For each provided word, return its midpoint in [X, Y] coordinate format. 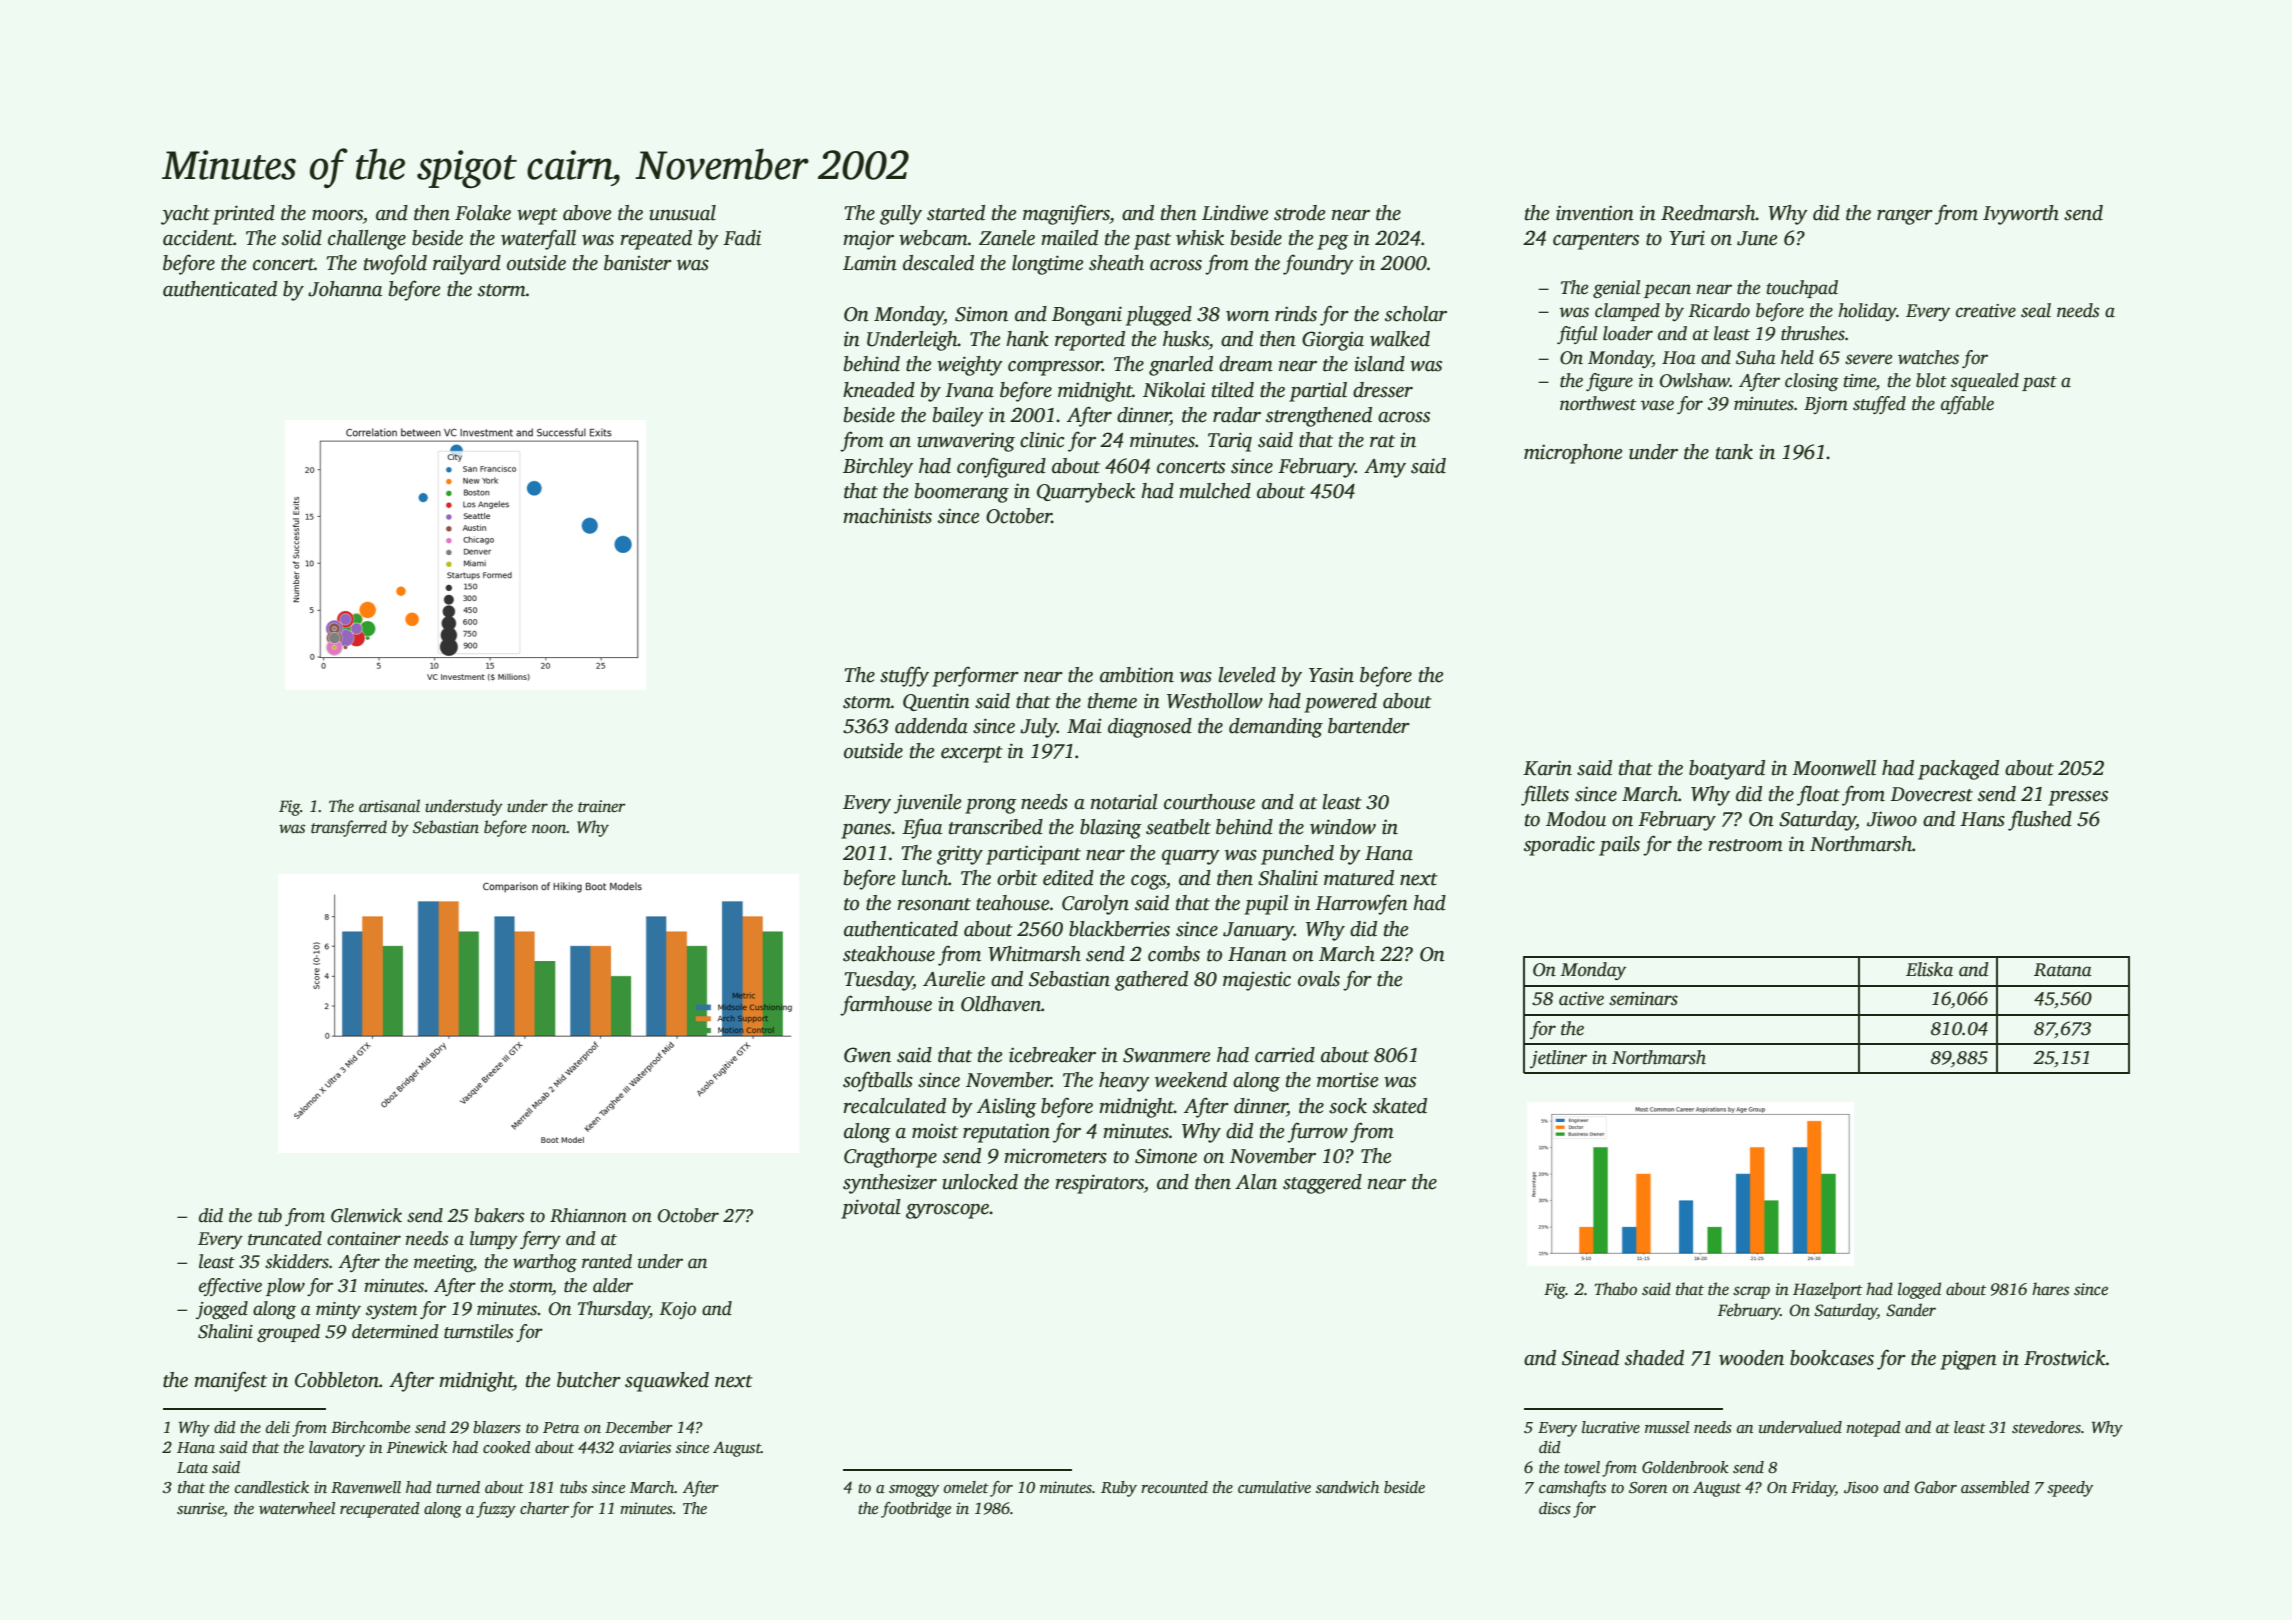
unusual [682, 213]
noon [549, 829]
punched [1297, 855]
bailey [958, 417]
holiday [1867, 312]
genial [1616, 289]
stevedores [2046, 1427]
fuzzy [496, 1510]
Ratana [2063, 970]
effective [230, 1287]
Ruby [1119, 1489]
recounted [1174, 1487]
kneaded [879, 390]
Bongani [1087, 316]
